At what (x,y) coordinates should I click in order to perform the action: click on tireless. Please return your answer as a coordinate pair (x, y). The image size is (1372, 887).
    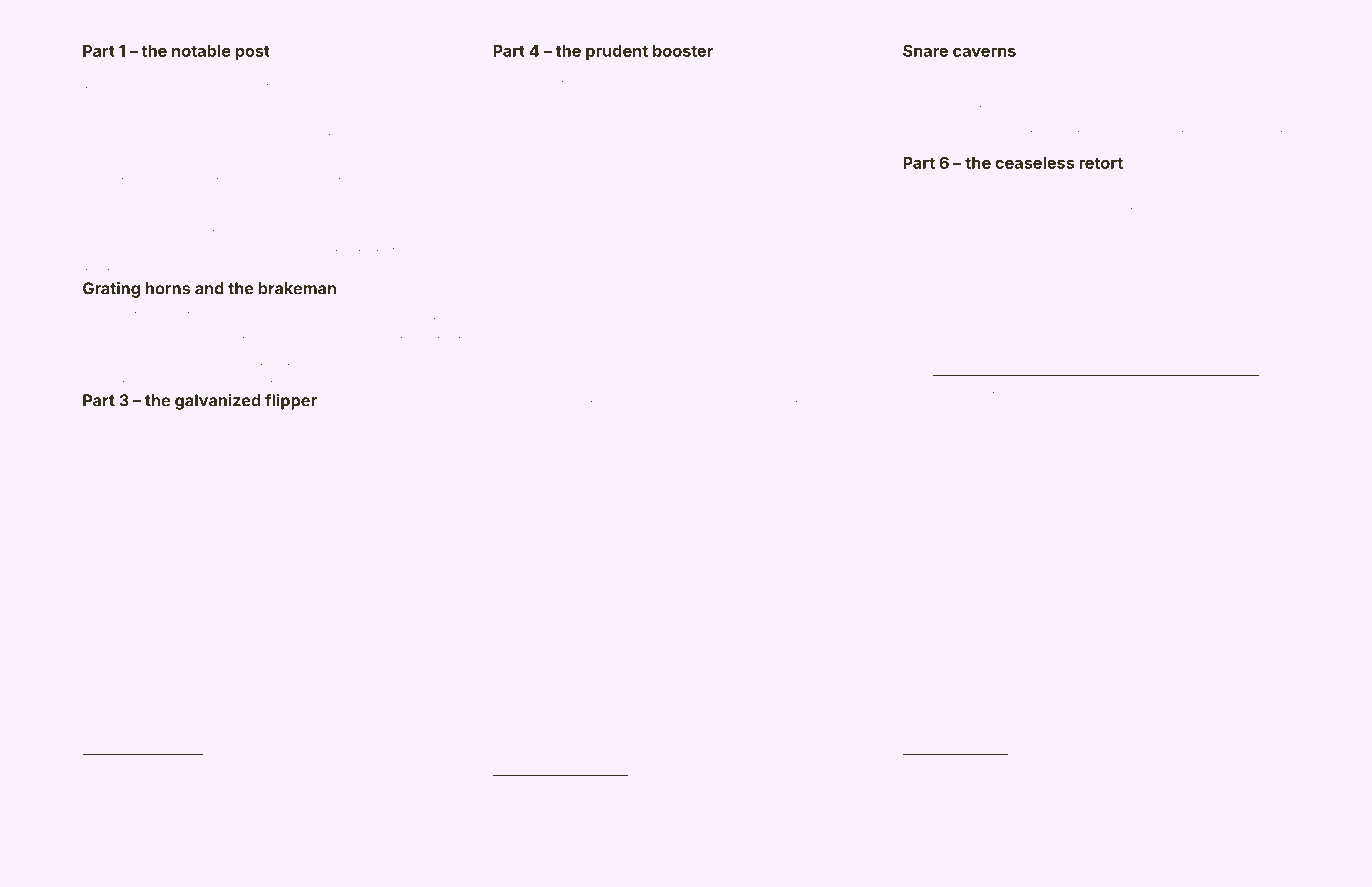
    Looking at the image, I should click on (1078, 197).
